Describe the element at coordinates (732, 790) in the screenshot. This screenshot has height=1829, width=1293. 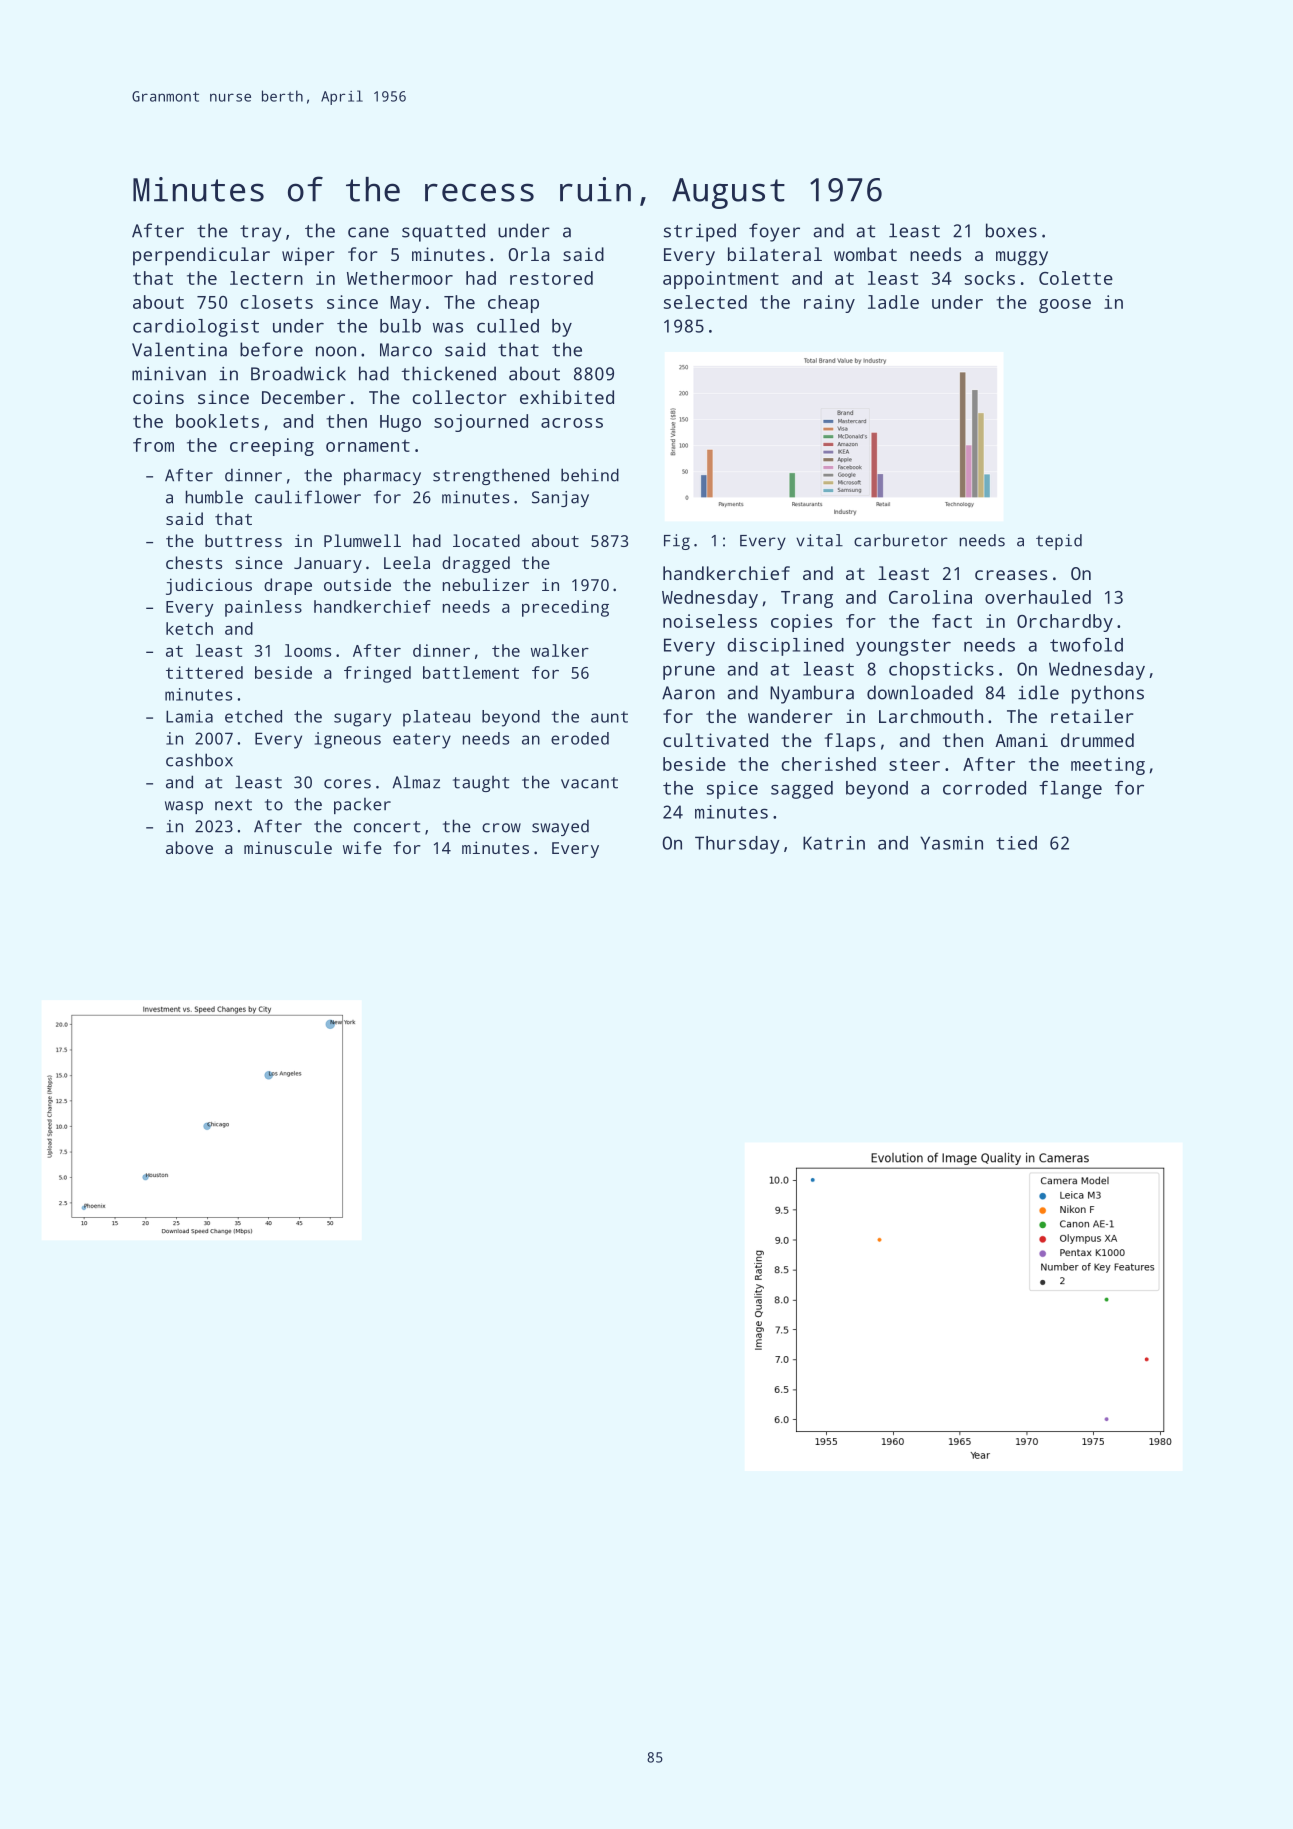
I see `spice` at that location.
